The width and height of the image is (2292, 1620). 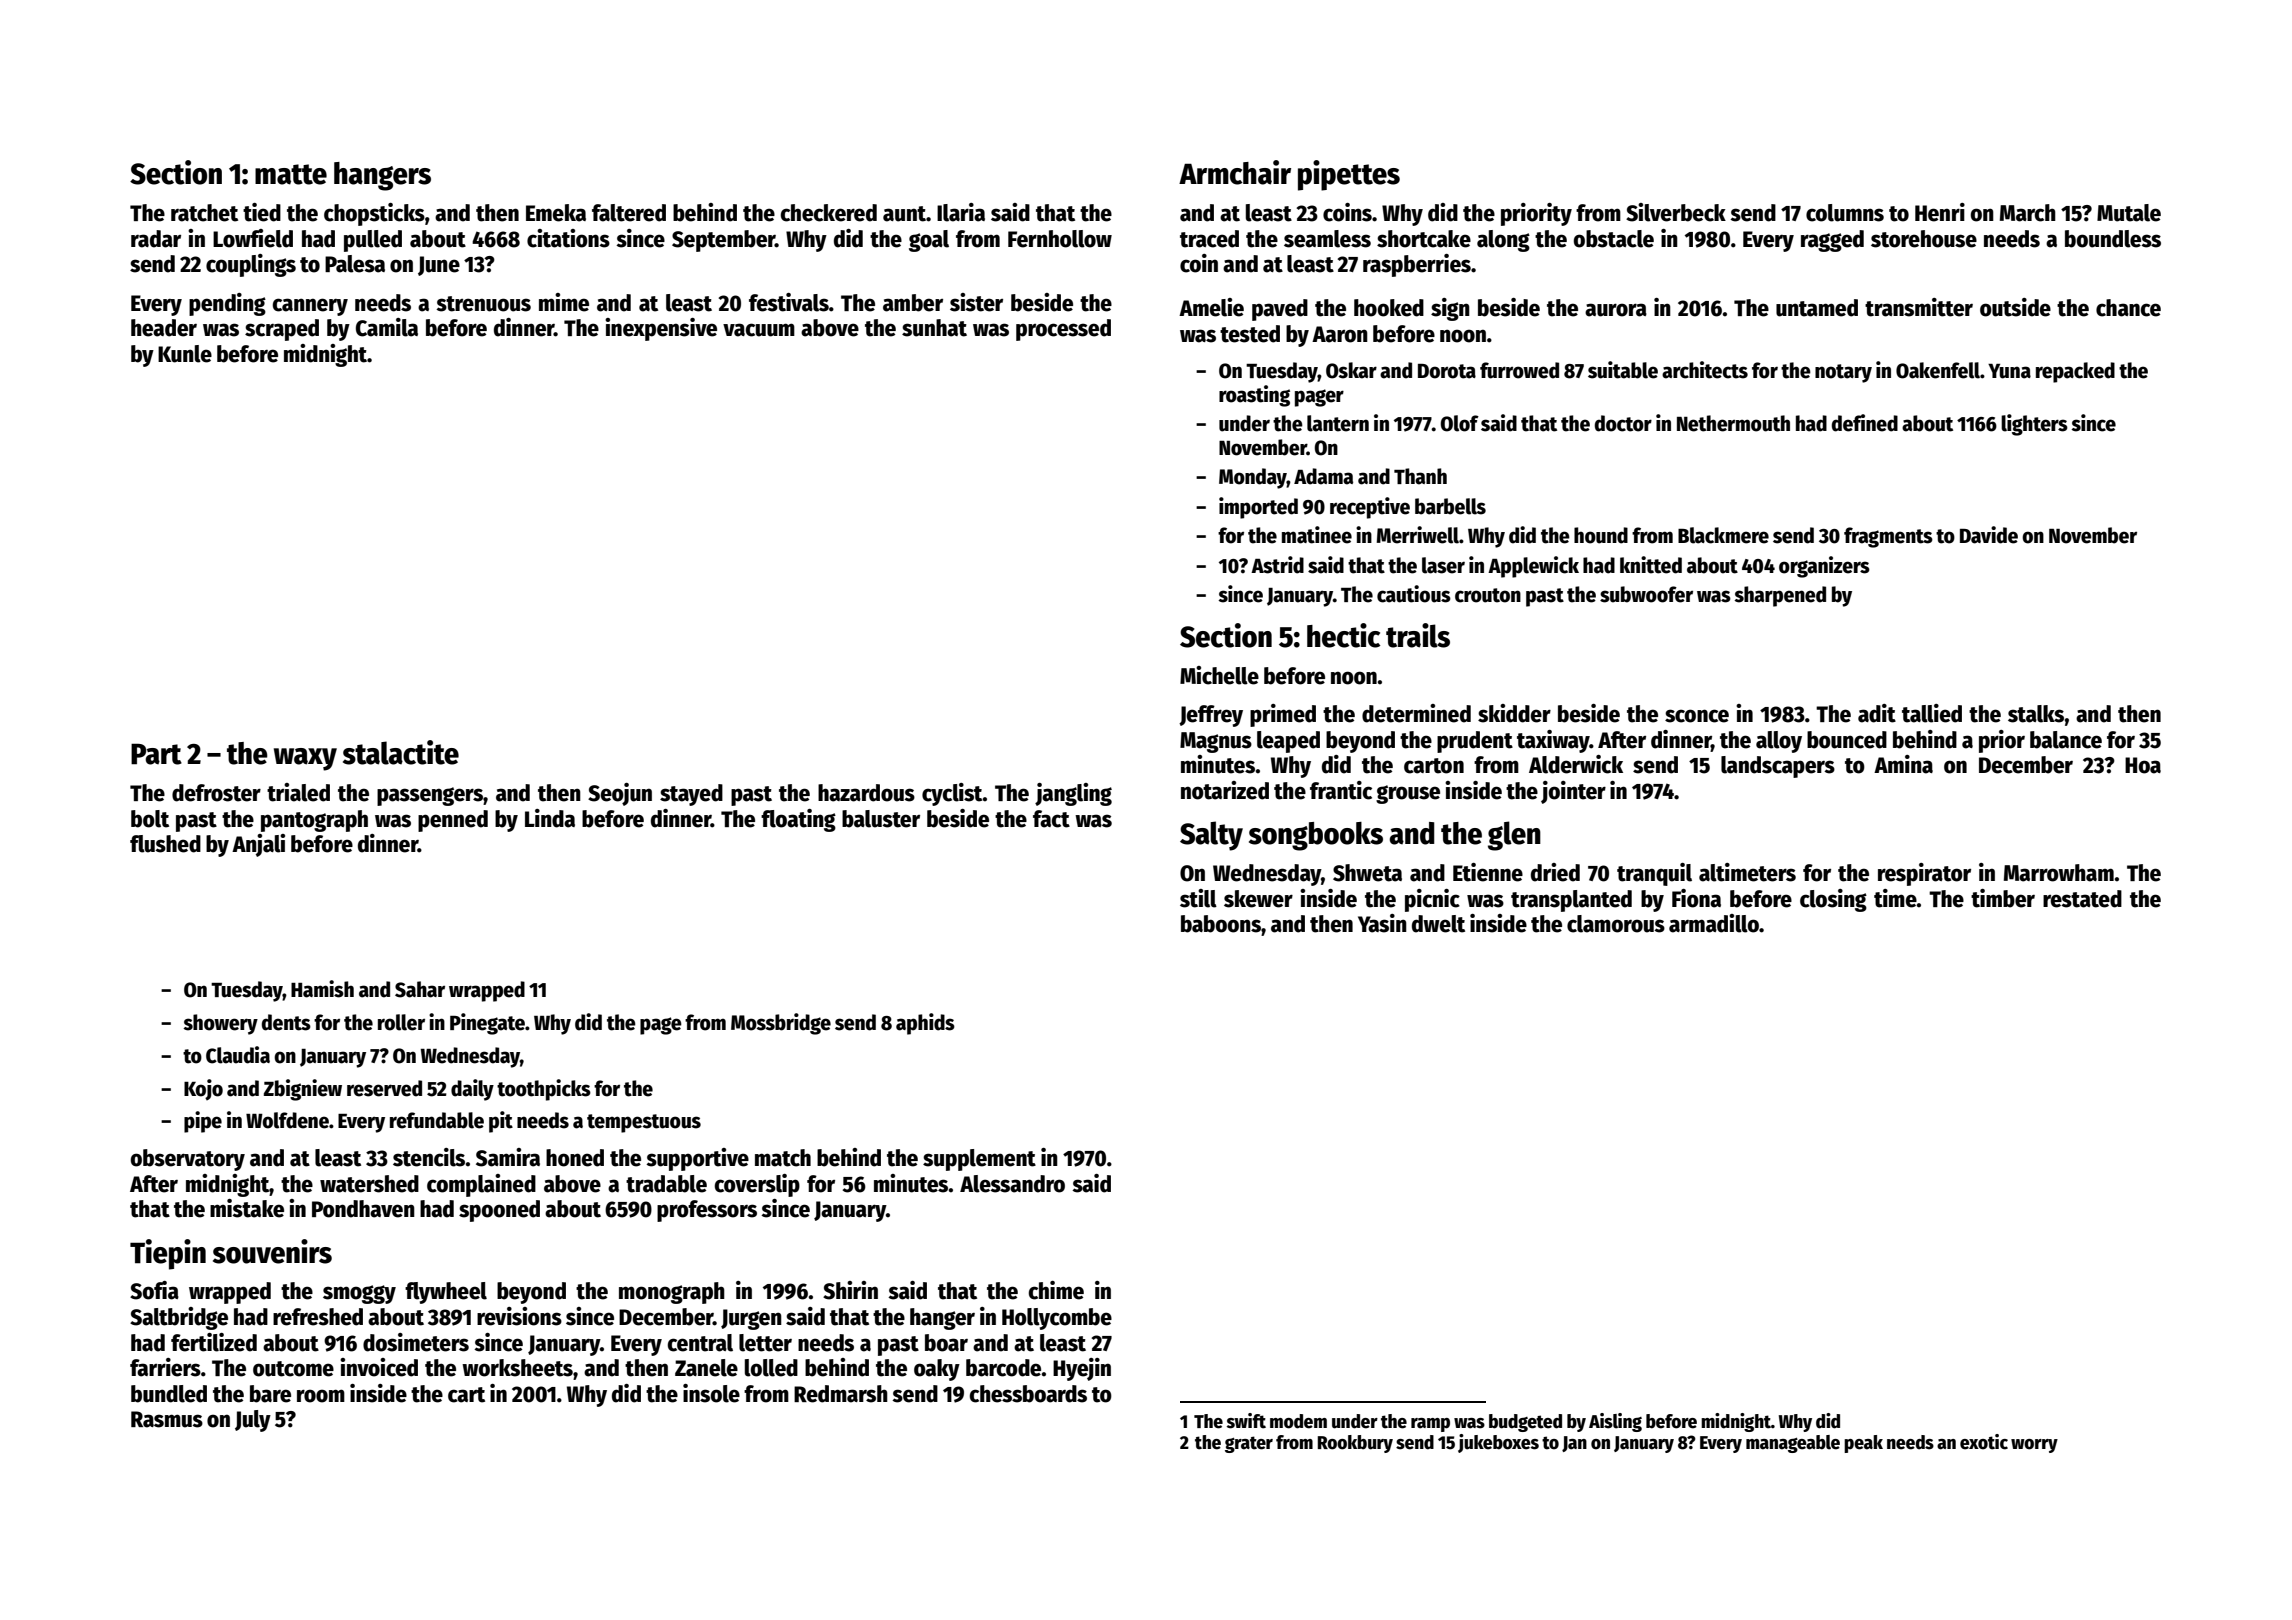 I want to click on faltered, so click(x=629, y=213).
